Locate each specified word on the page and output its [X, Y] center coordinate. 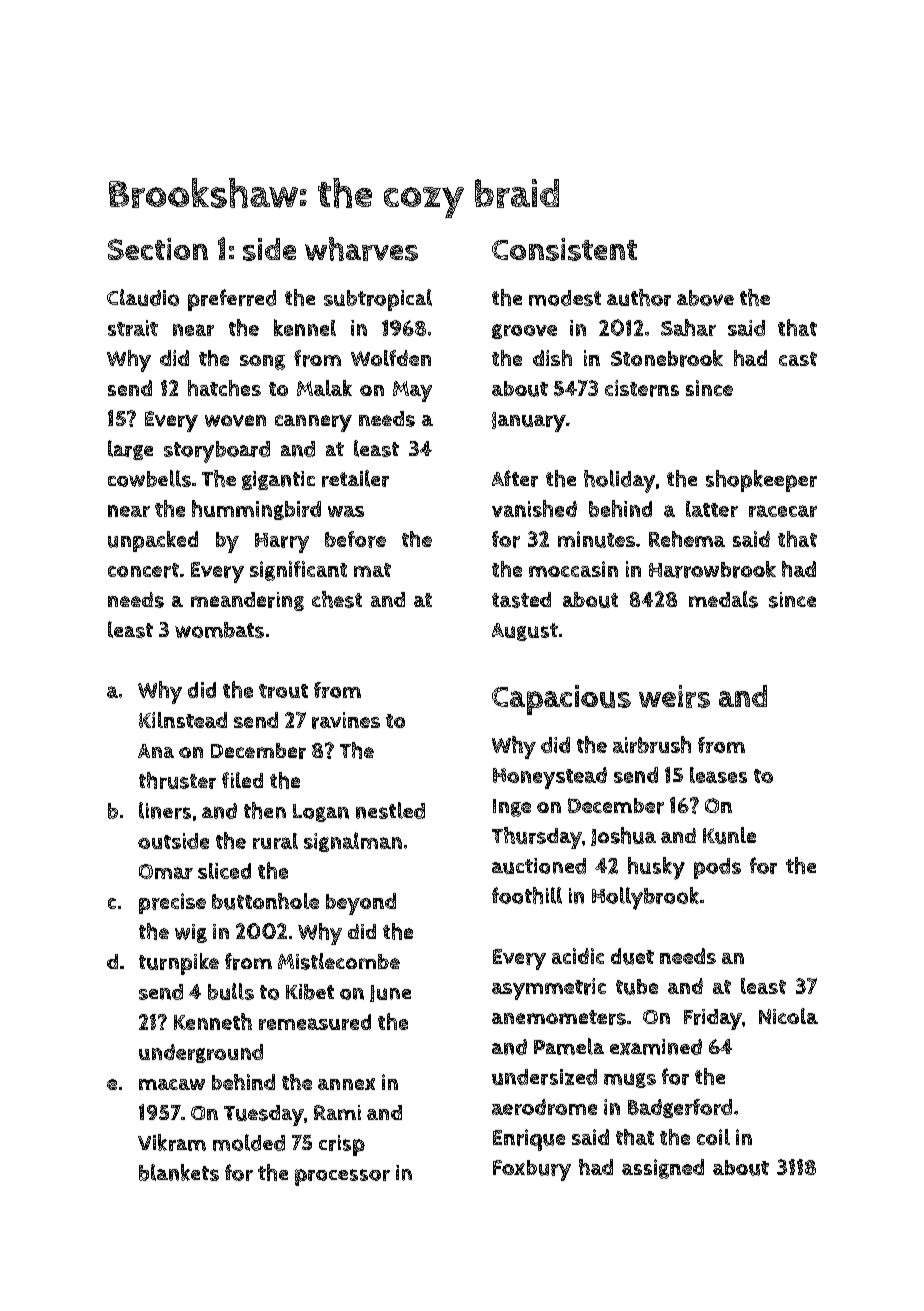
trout [283, 691]
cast [798, 359]
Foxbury [532, 1170]
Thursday [537, 838]
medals [723, 599]
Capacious [561, 700]
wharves [361, 249]
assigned [663, 1169]
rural [275, 841]
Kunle [729, 835]
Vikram [172, 1142]
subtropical [378, 300]
